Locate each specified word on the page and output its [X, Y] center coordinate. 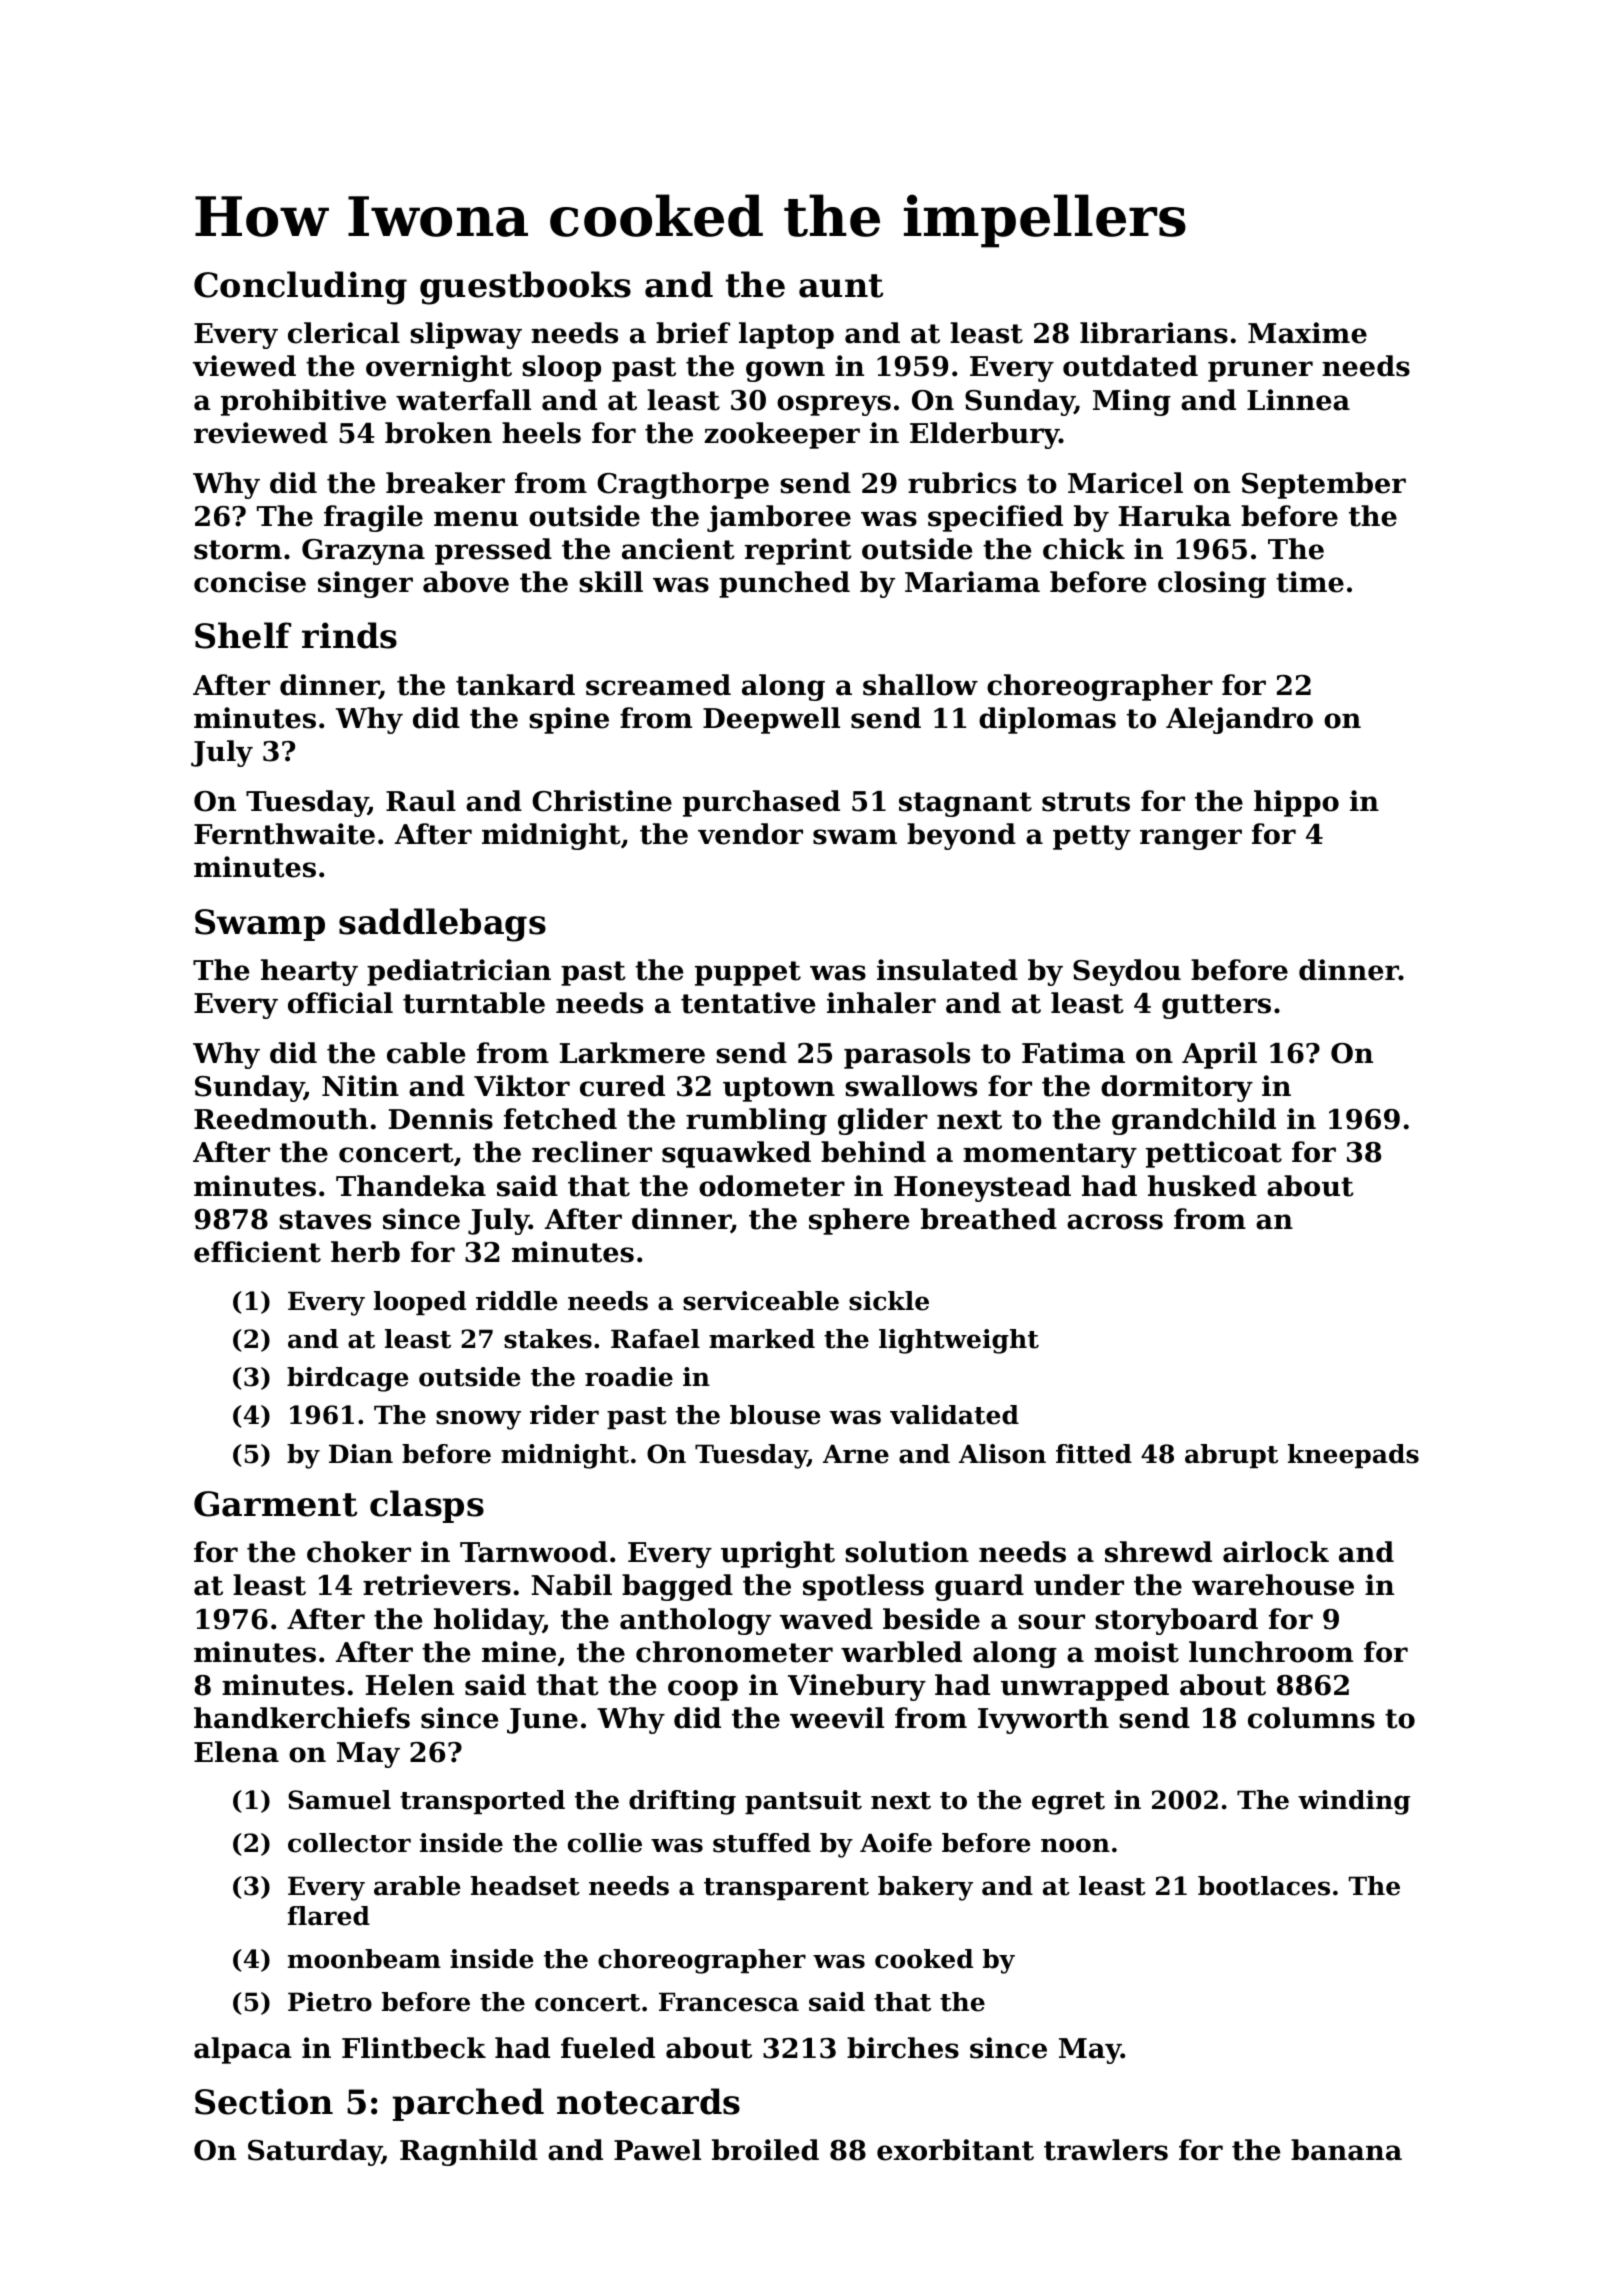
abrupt [1231, 1456]
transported [482, 1802]
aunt [841, 286]
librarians [1154, 333]
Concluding [300, 288]
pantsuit [803, 1802]
